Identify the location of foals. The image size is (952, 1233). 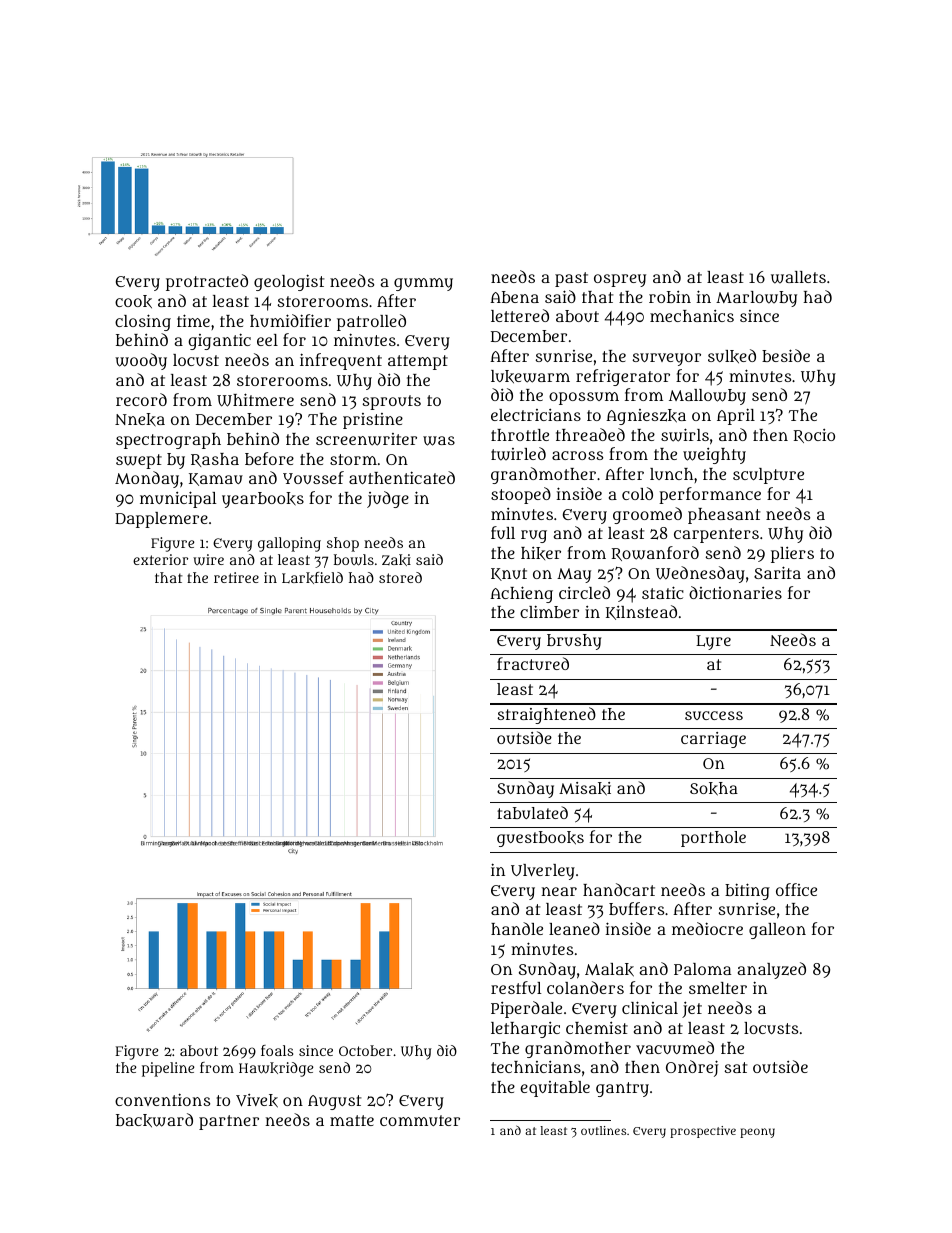
(277, 1050).
